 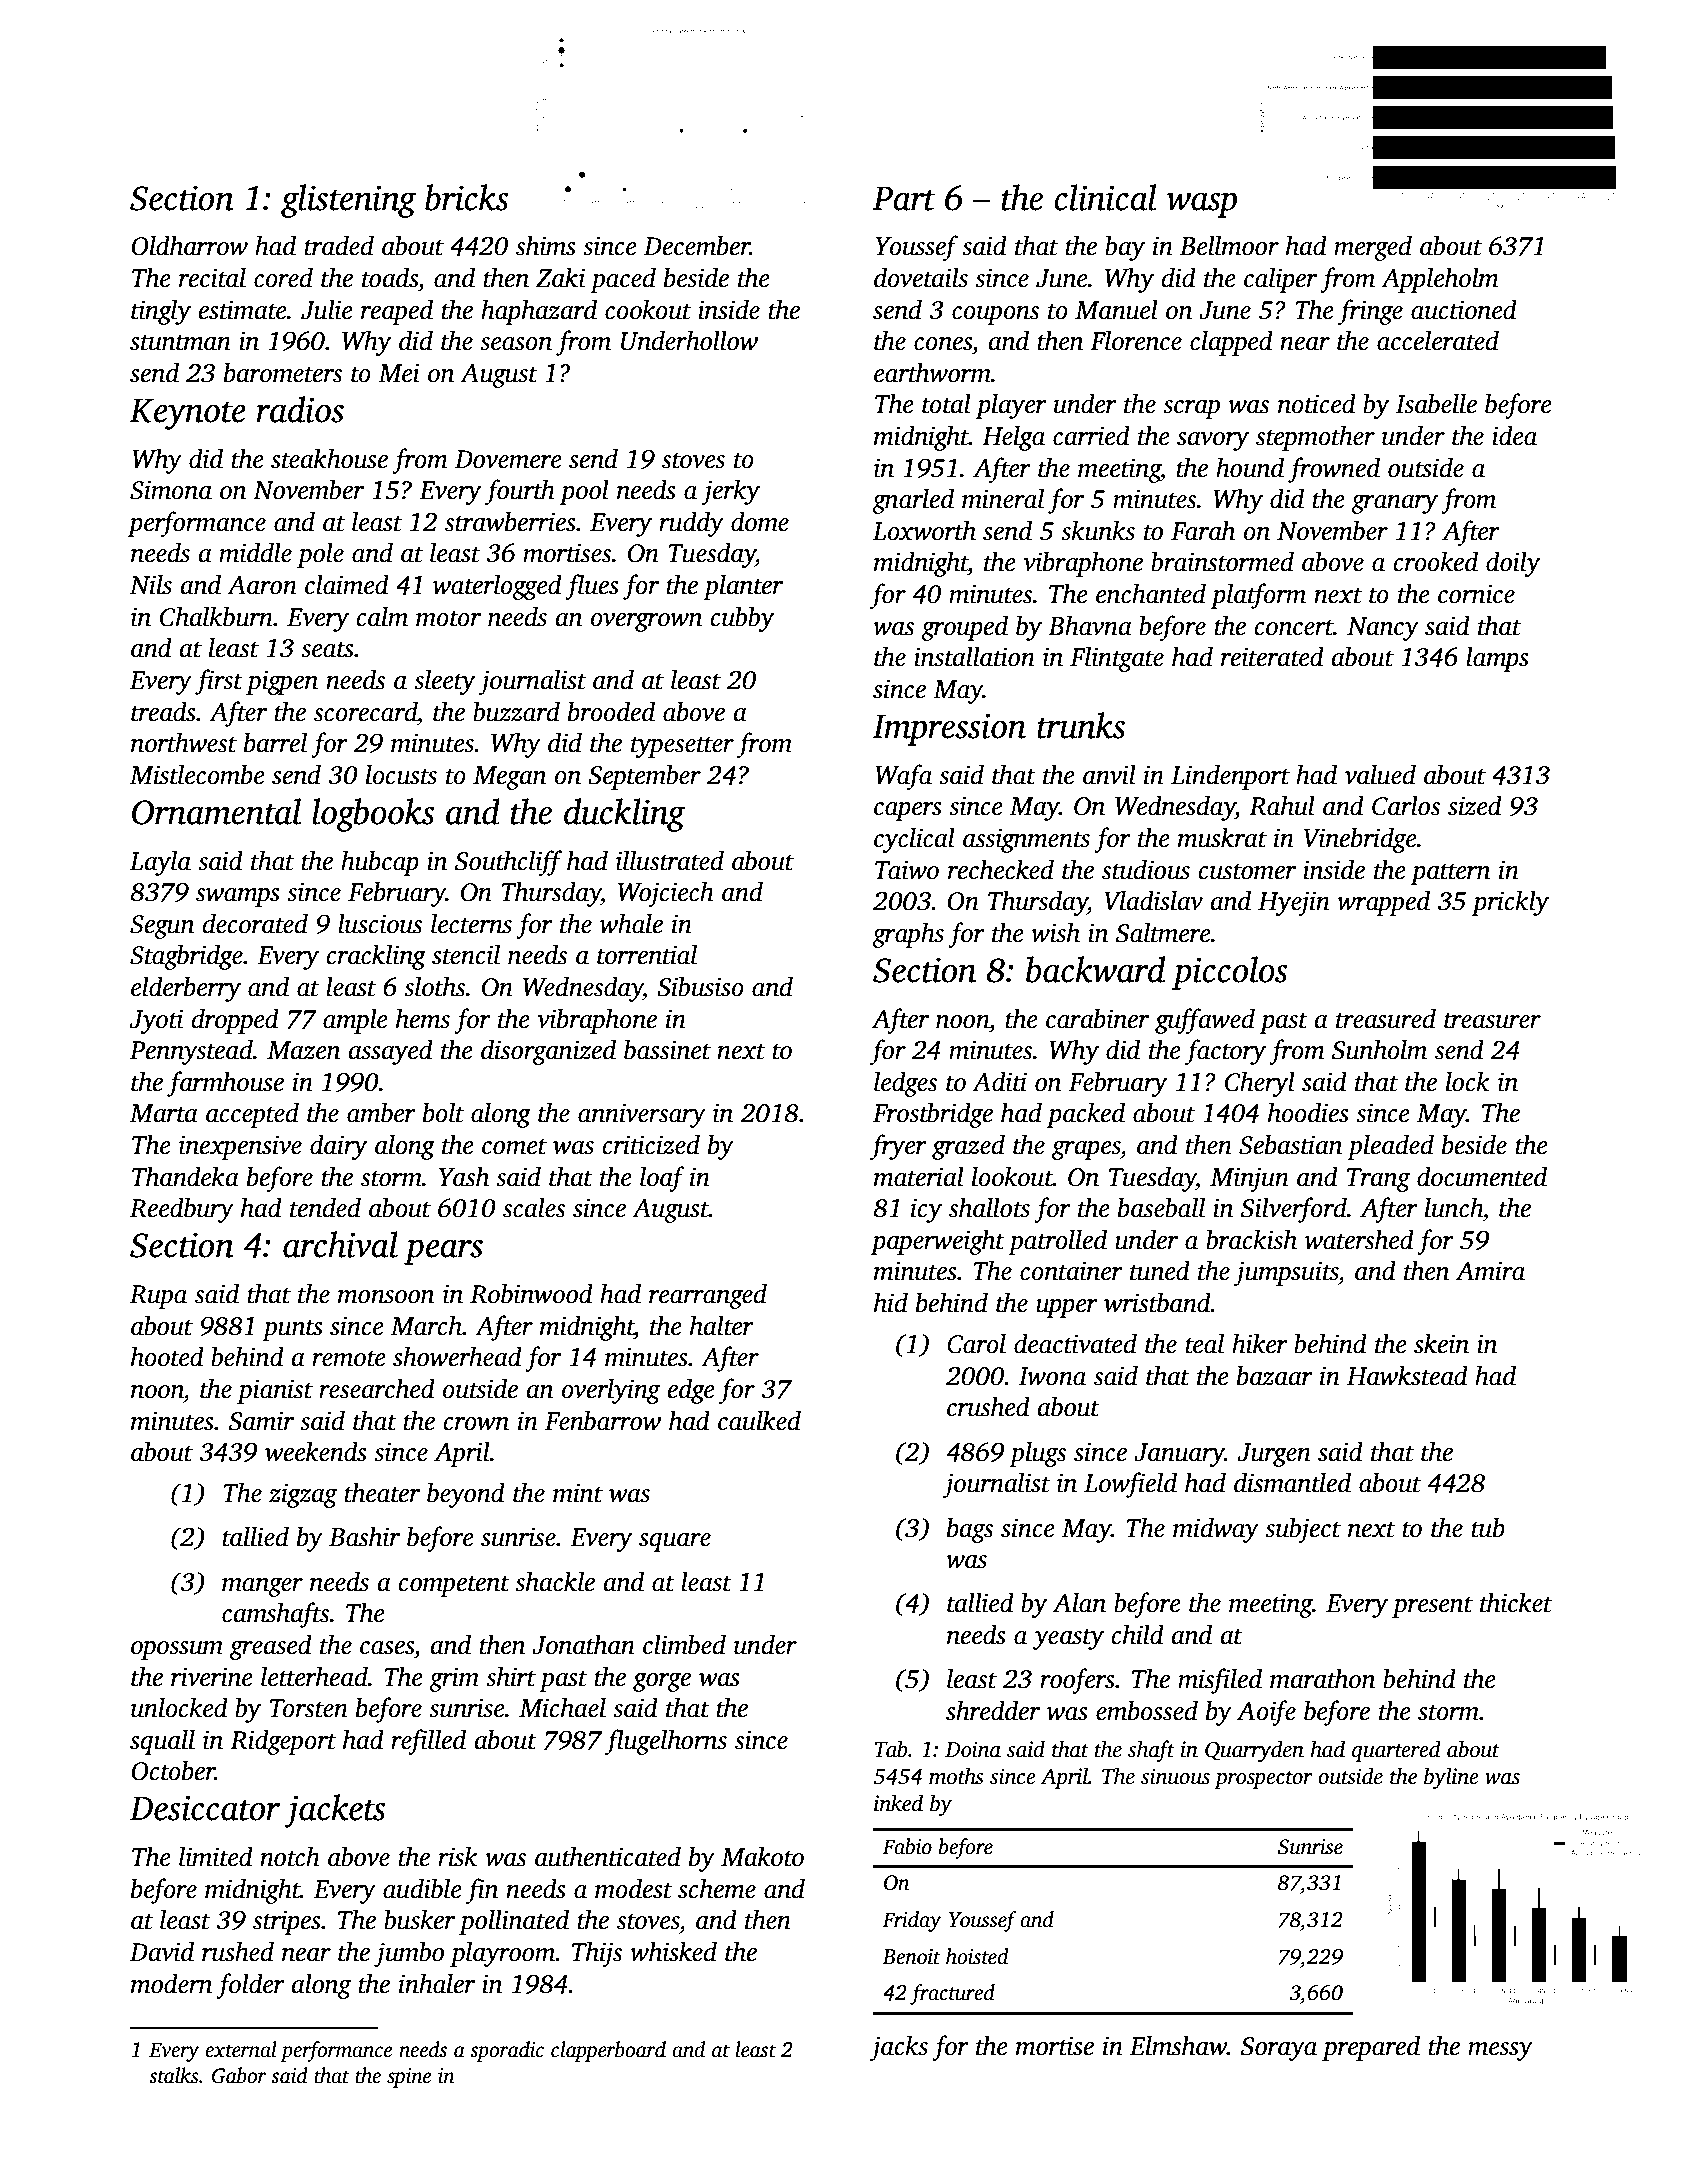 I want to click on whisked, so click(x=673, y=1951).
